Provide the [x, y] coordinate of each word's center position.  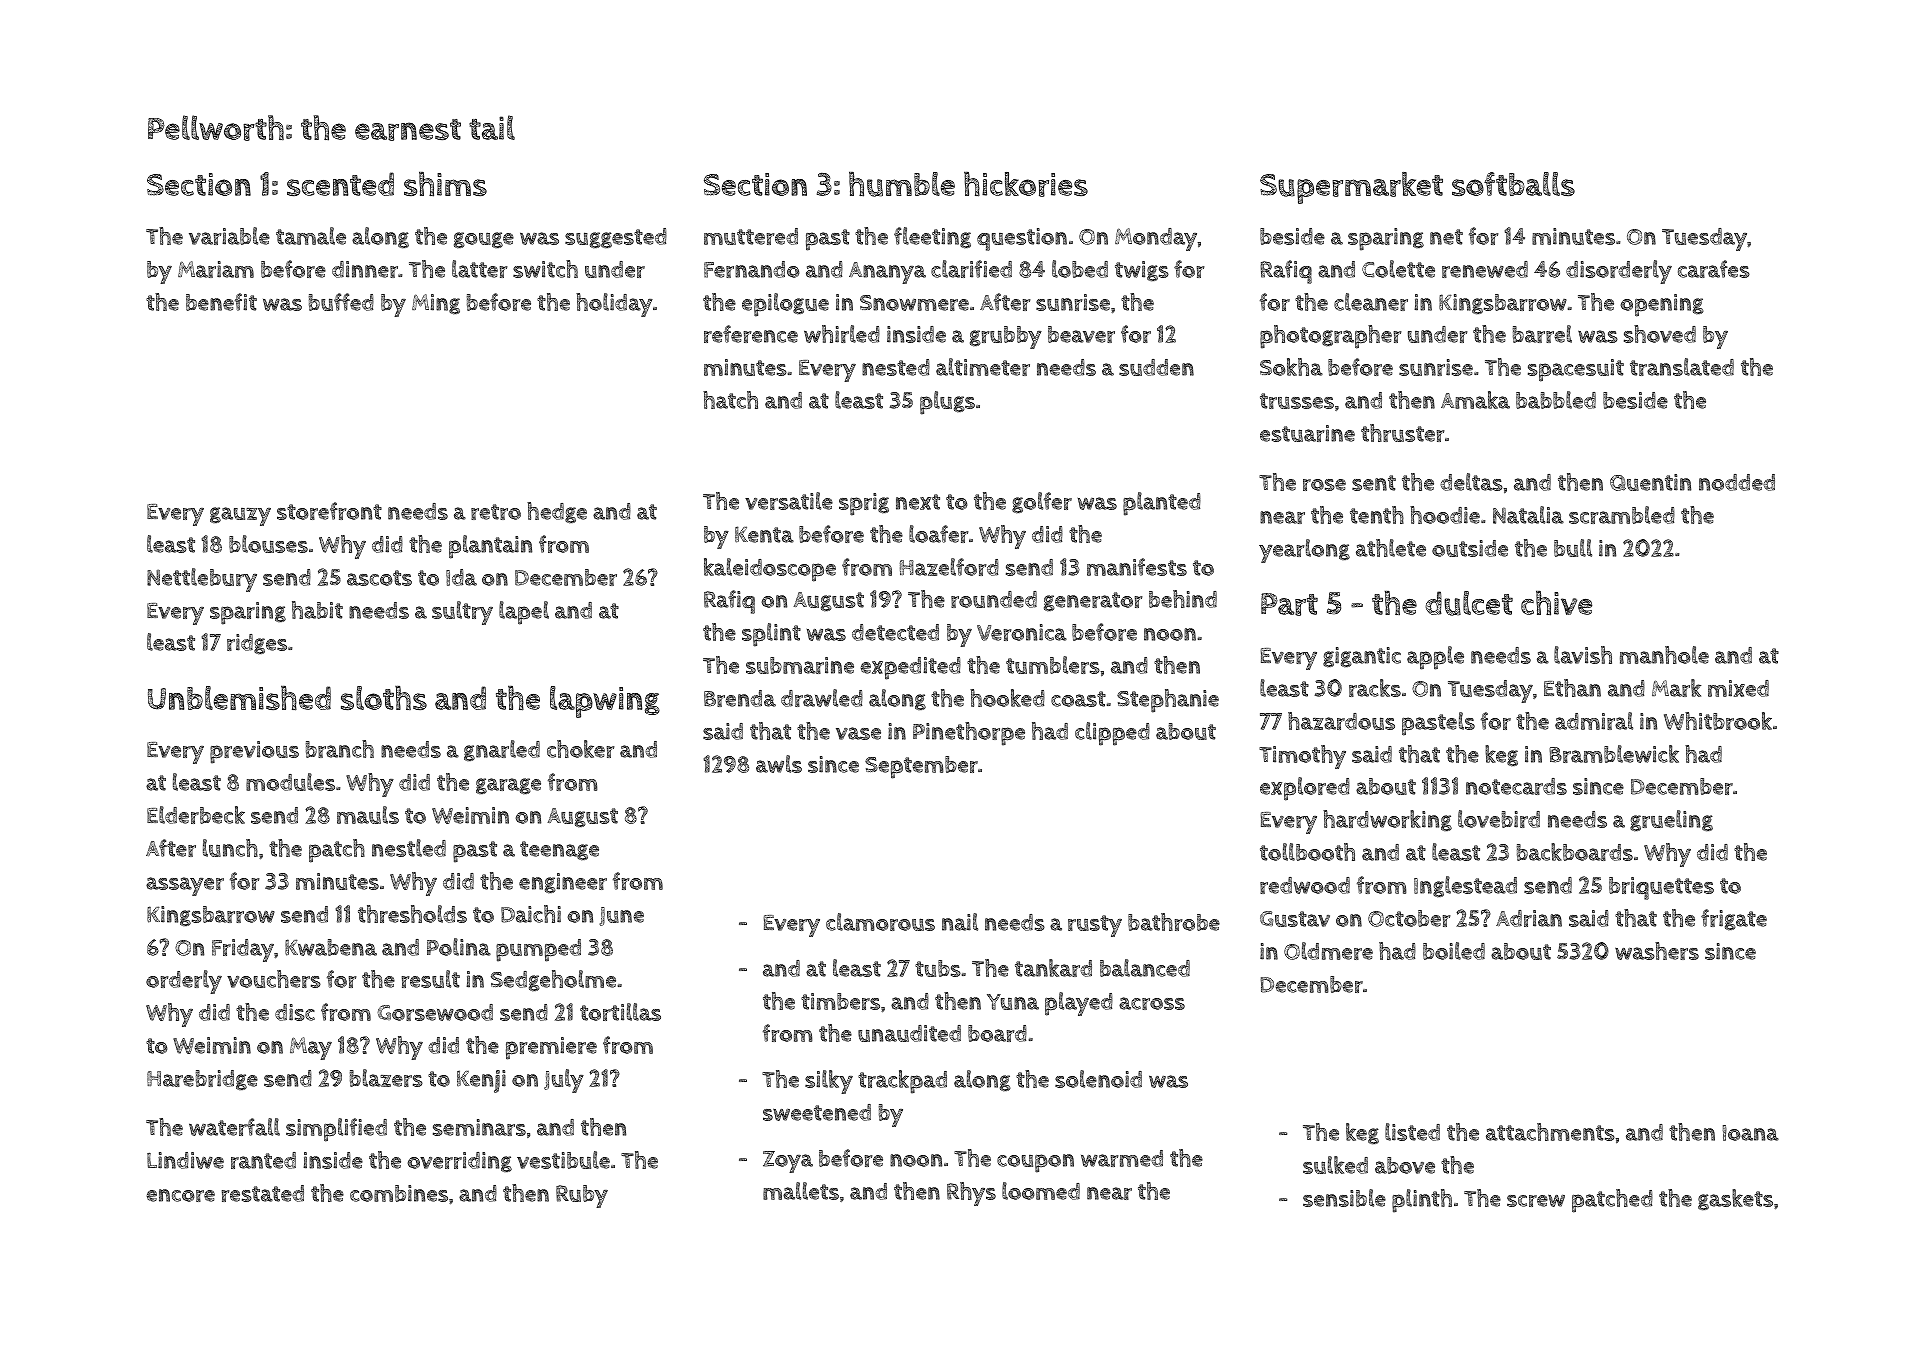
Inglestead [1465, 887]
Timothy [1302, 757]
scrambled [1622, 515]
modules [290, 782]
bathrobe [1174, 922]
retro [496, 512]
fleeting [932, 238]
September [921, 767]
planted [1162, 504]
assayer [185, 886]
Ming [436, 304]
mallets [801, 1191]
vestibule [563, 1160]
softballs [1513, 184]
